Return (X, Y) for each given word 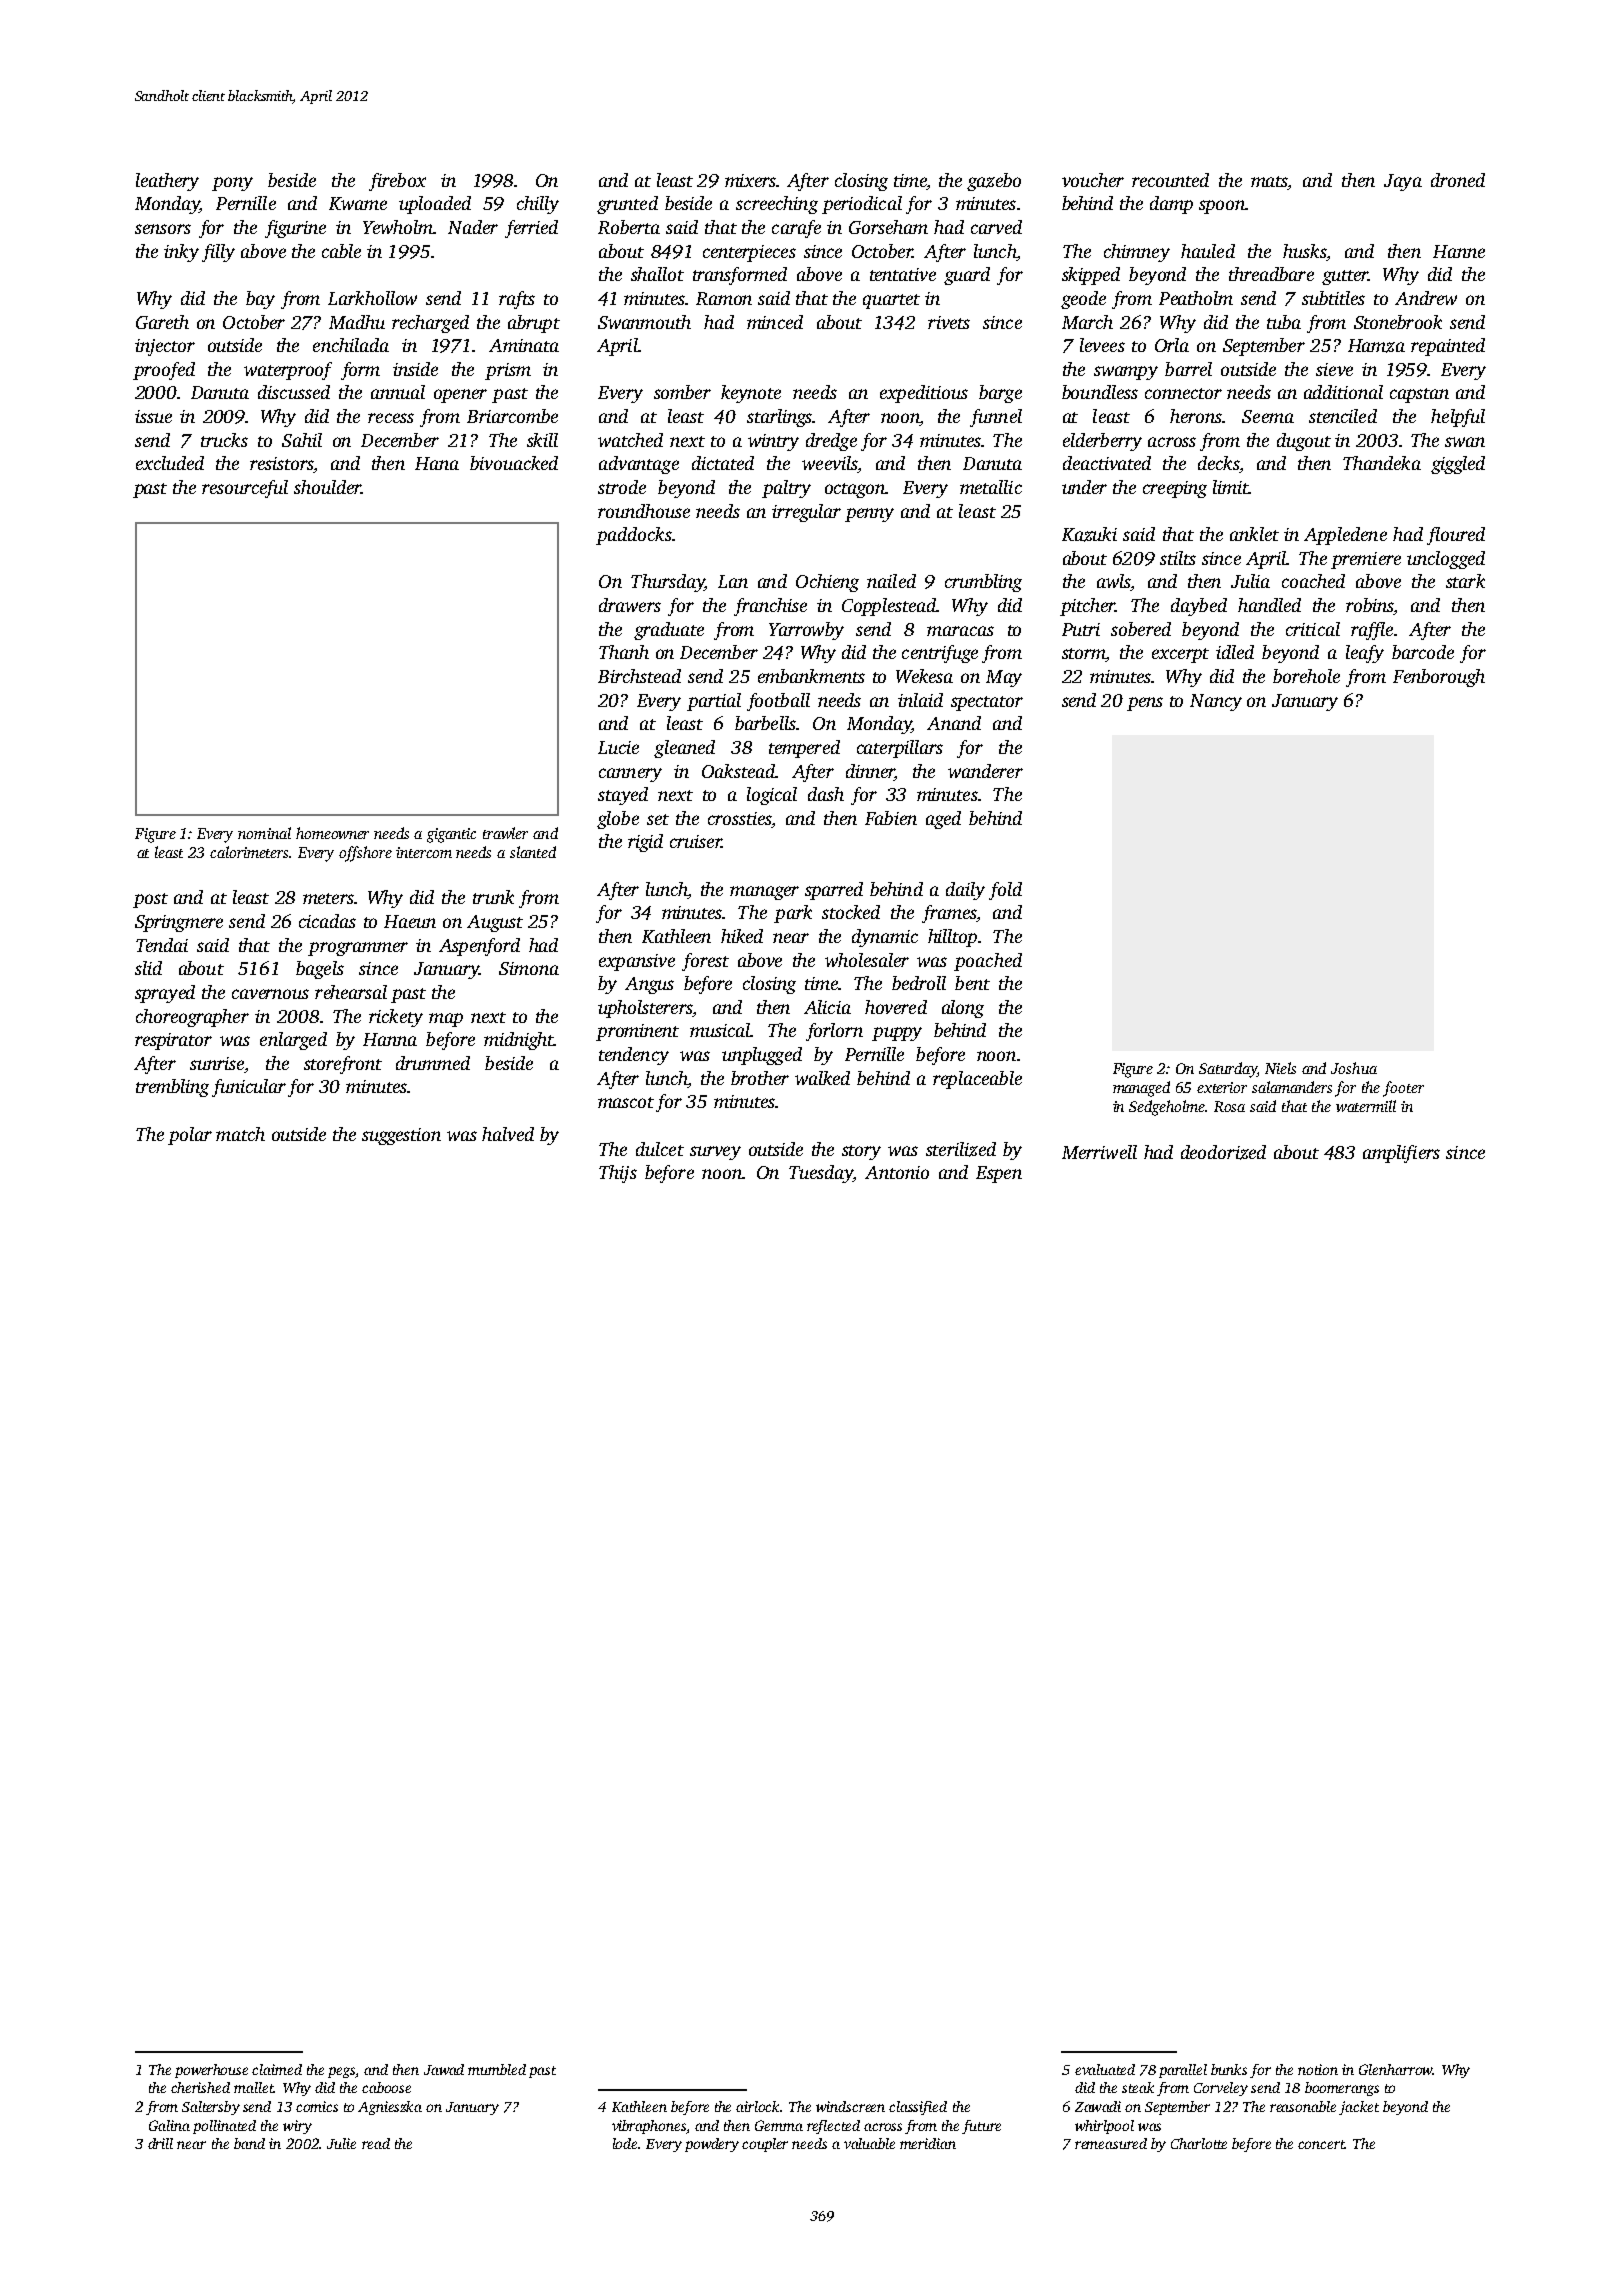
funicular (249, 1088)
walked (822, 1078)
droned (1458, 180)
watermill (1366, 1106)
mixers (750, 180)
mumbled (497, 2069)
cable (341, 251)
